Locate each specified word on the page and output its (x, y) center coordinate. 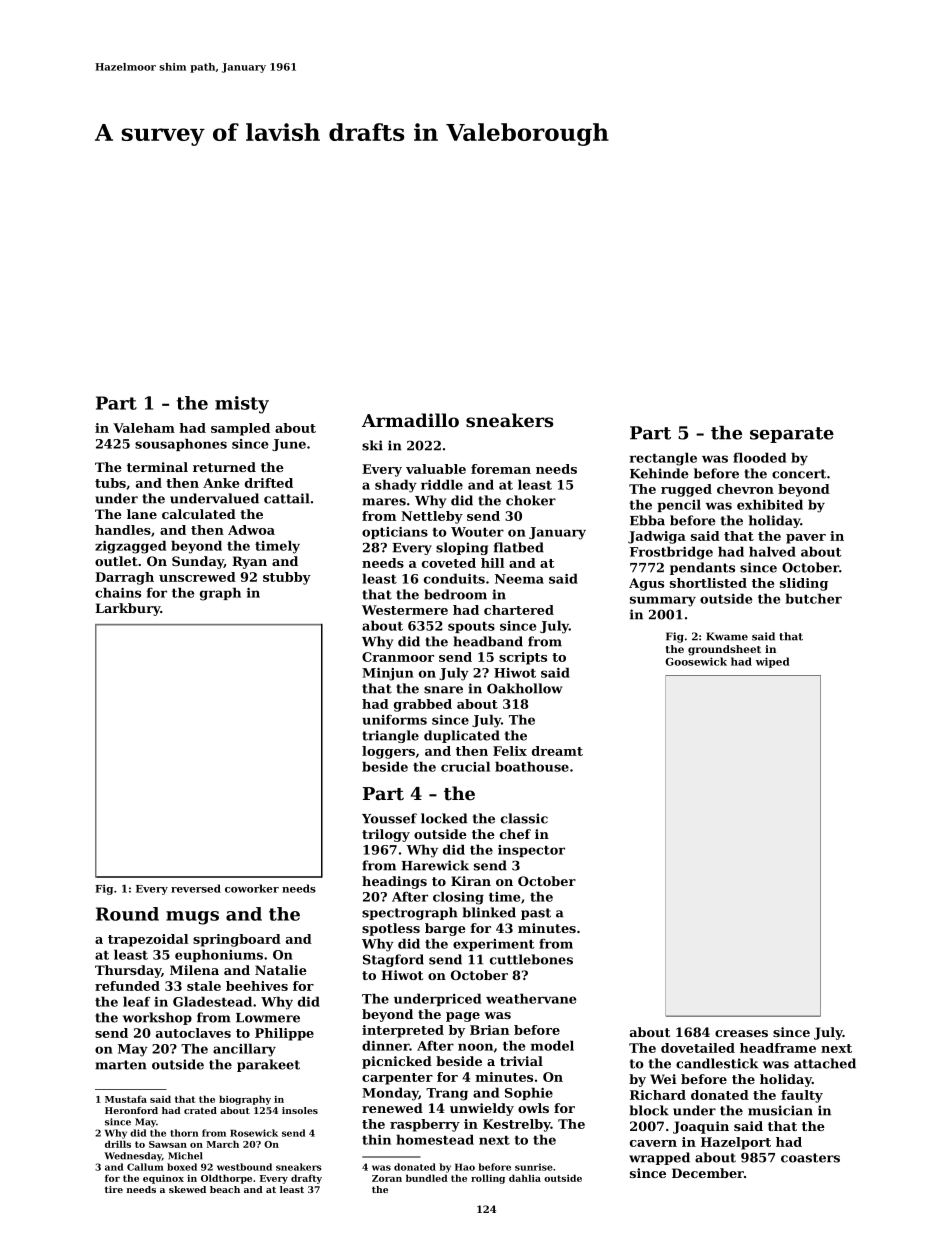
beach (225, 1189)
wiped (773, 662)
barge (445, 929)
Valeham (144, 428)
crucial (465, 766)
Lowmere (268, 1018)
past (536, 914)
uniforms (394, 720)
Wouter (477, 532)
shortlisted (708, 583)
